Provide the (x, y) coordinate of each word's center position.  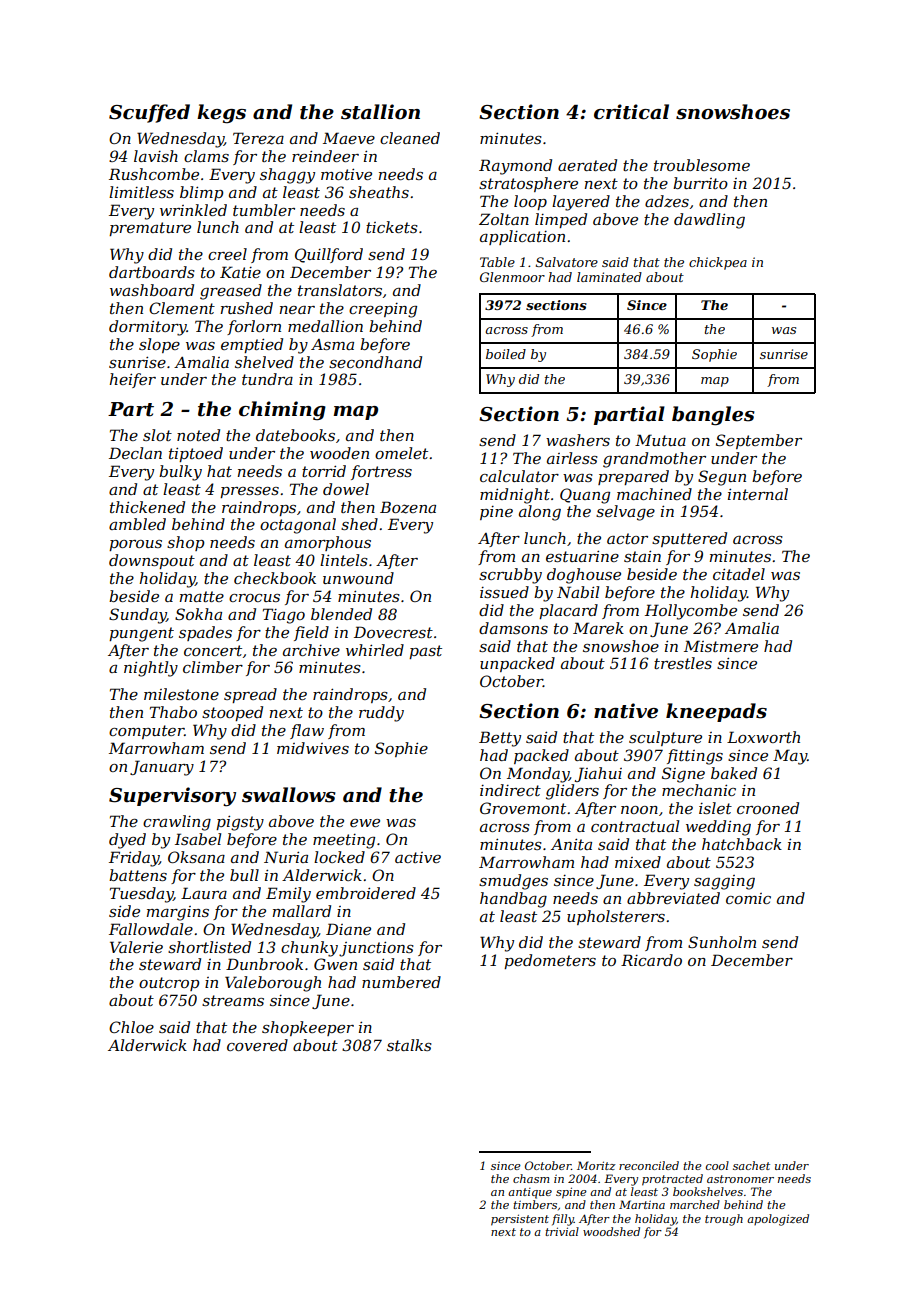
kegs (221, 114)
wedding (718, 828)
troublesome (702, 165)
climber (213, 667)
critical (631, 112)
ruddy (381, 714)
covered (257, 1045)
